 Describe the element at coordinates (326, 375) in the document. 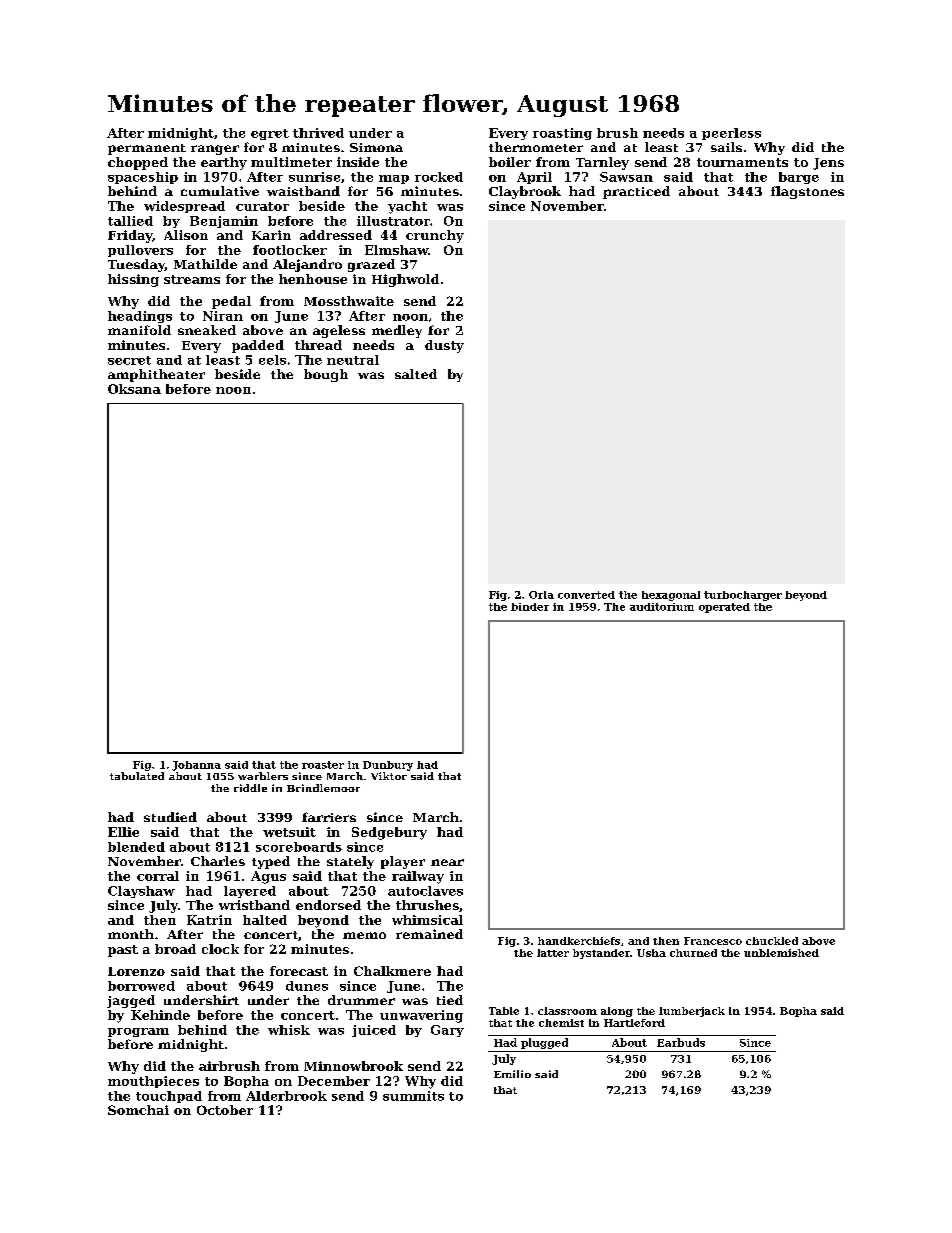

I see `bough` at that location.
